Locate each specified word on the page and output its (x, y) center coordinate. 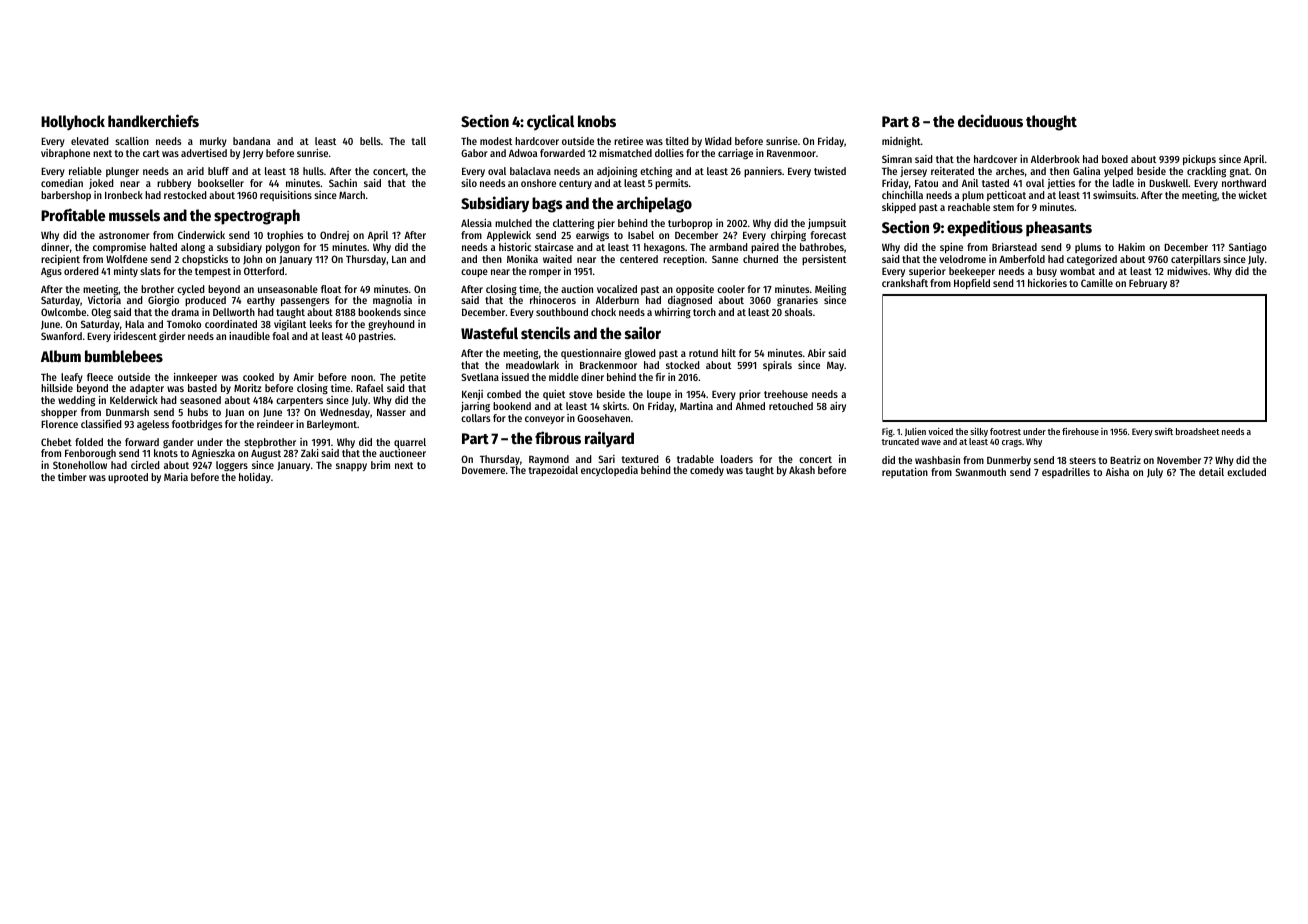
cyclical (550, 122)
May (835, 366)
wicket (1253, 195)
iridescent (135, 336)
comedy (707, 471)
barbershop (66, 196)
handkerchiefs (153, 120)
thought (1051, 123)
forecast (828, 235)
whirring (673, 313)
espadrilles (1066, 473)
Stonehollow (80, 465)
